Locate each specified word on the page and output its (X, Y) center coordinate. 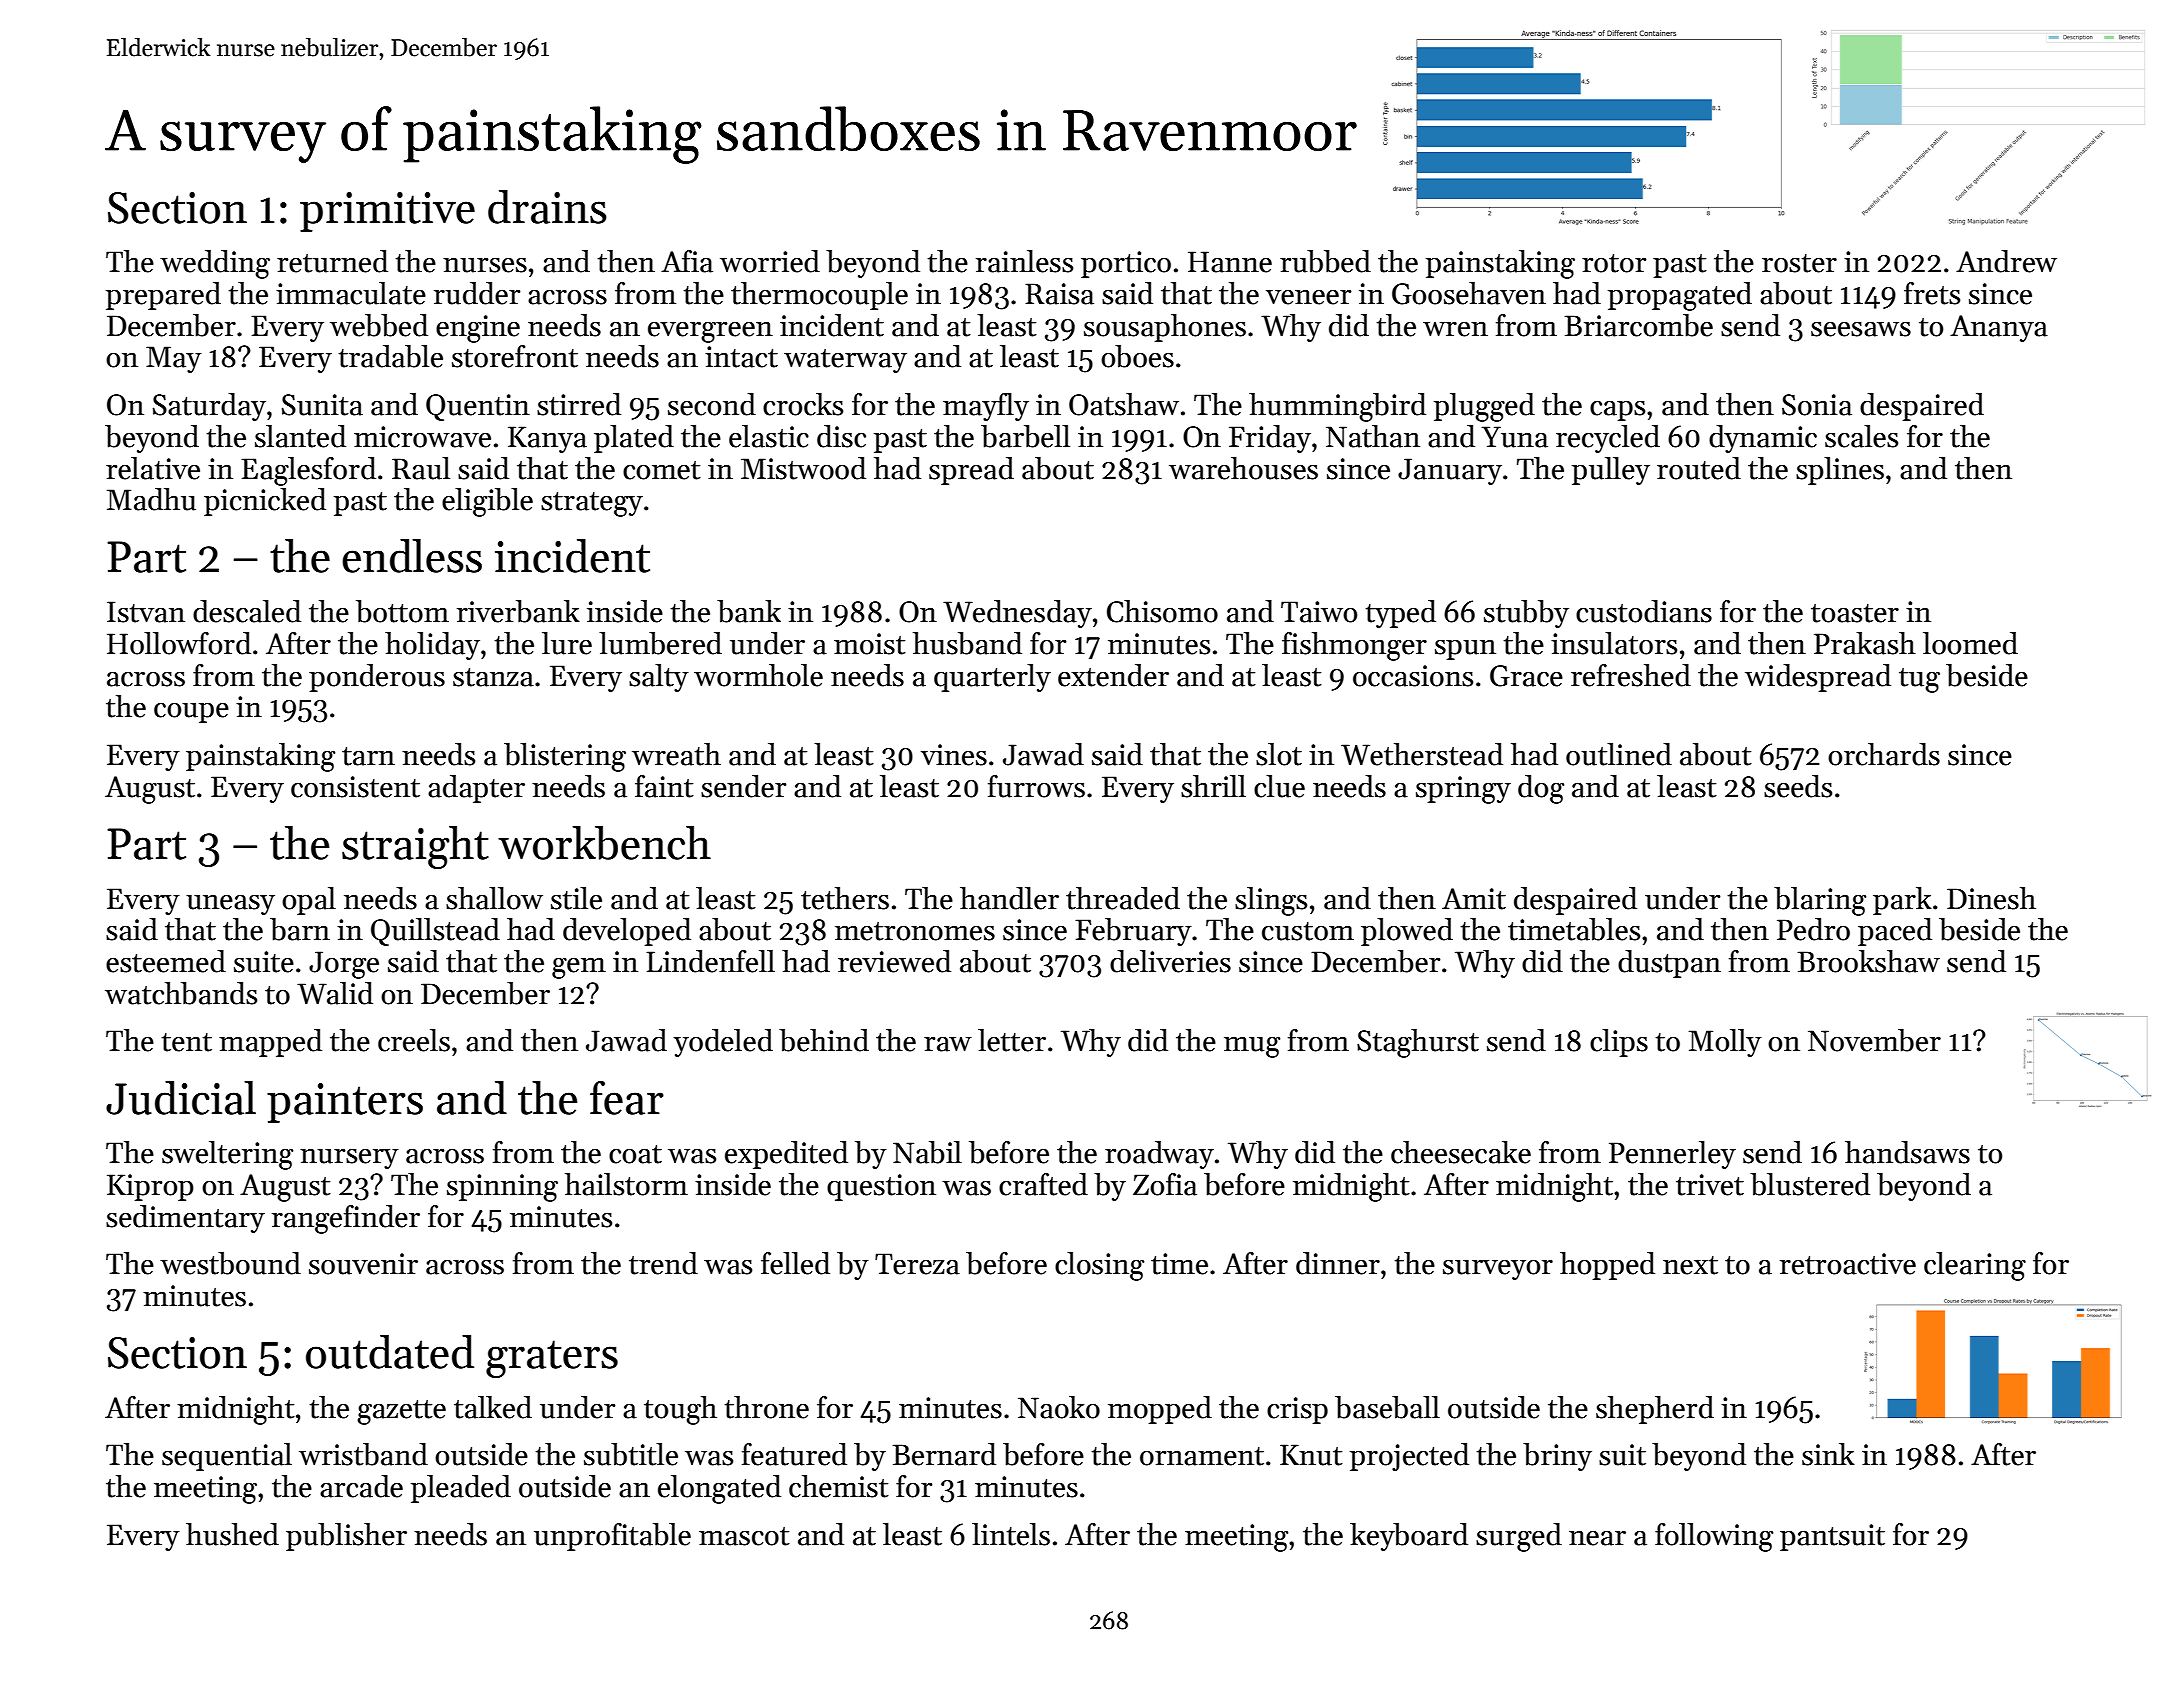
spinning (502, 1188)
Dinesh (1991, 898)
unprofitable (612, 1537)
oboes (1137, 356)
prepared (163, 296)
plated (634, 439)
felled (795, 1263)
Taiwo (1319, 612)
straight (415, 847)
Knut (1311, 1455)
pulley (1611, 471)
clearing (1975, 1266)
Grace (1526, 676)
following (1714, 1537)
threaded (1123, 898)
